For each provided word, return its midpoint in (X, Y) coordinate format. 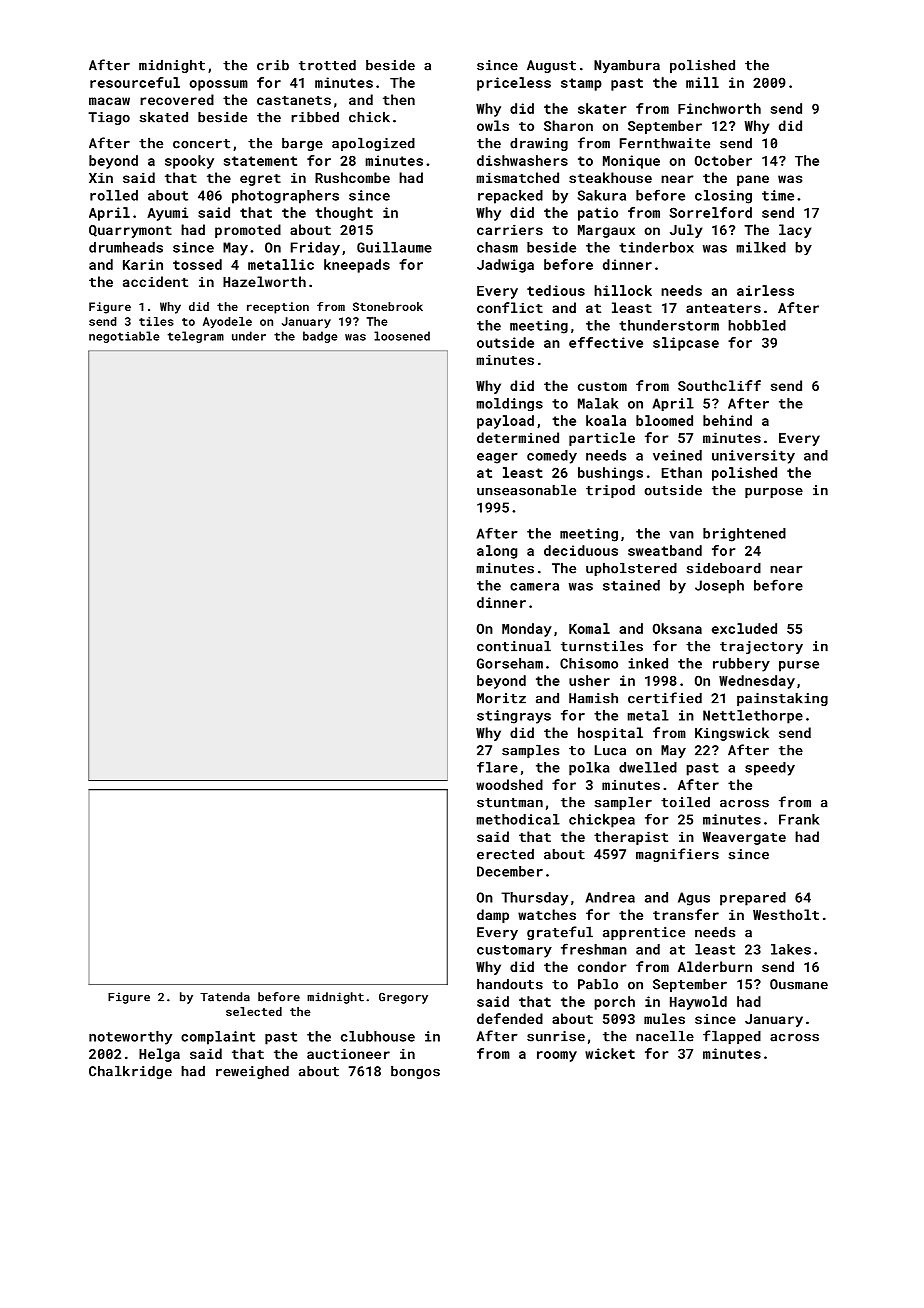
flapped (732, 1037)
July (686, 231)
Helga (159, 1055)
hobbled (757, 325)
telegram (196, 337)
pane (753, 180)
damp (493, 916)
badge (320, 337)
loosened (402, 336)
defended (510, 1018)
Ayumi (167, 214)
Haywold (698, 1003)
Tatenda (225, 997)
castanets (294, 100)
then (399, 99)
